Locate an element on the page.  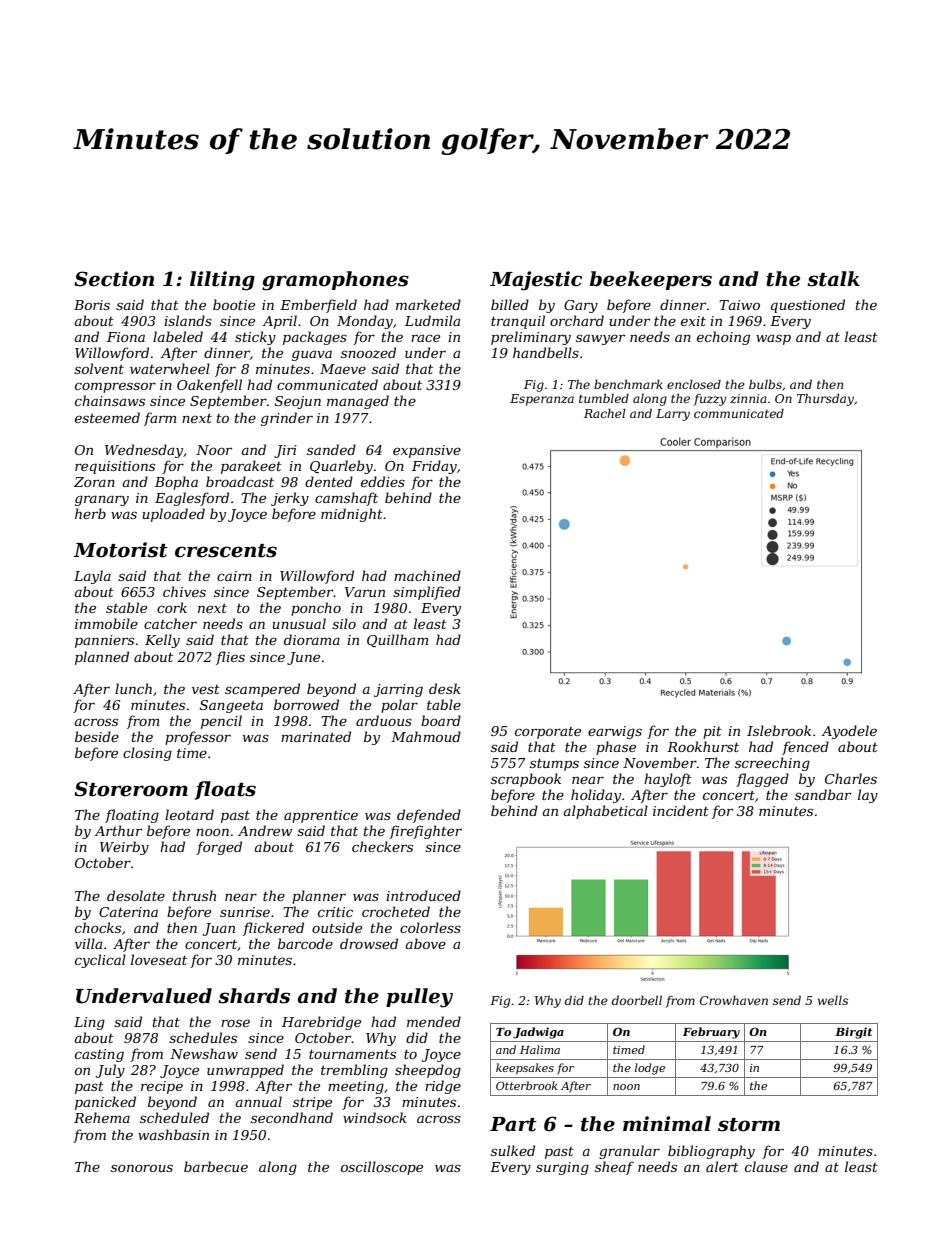
phase is located at coordinates (616, 748).
